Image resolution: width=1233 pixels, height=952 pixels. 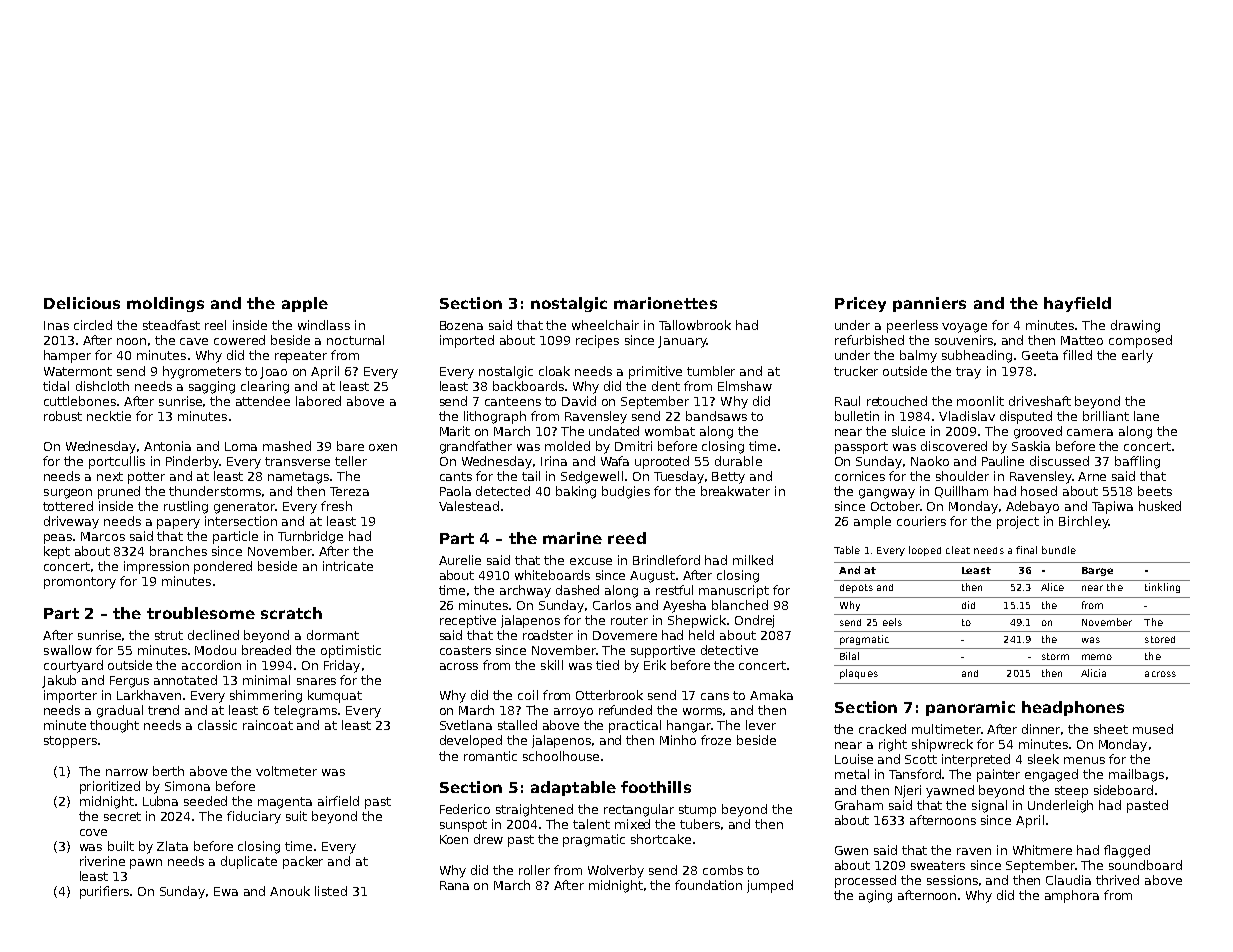 I want to click on Anouk, so click(x=290, y=891).
